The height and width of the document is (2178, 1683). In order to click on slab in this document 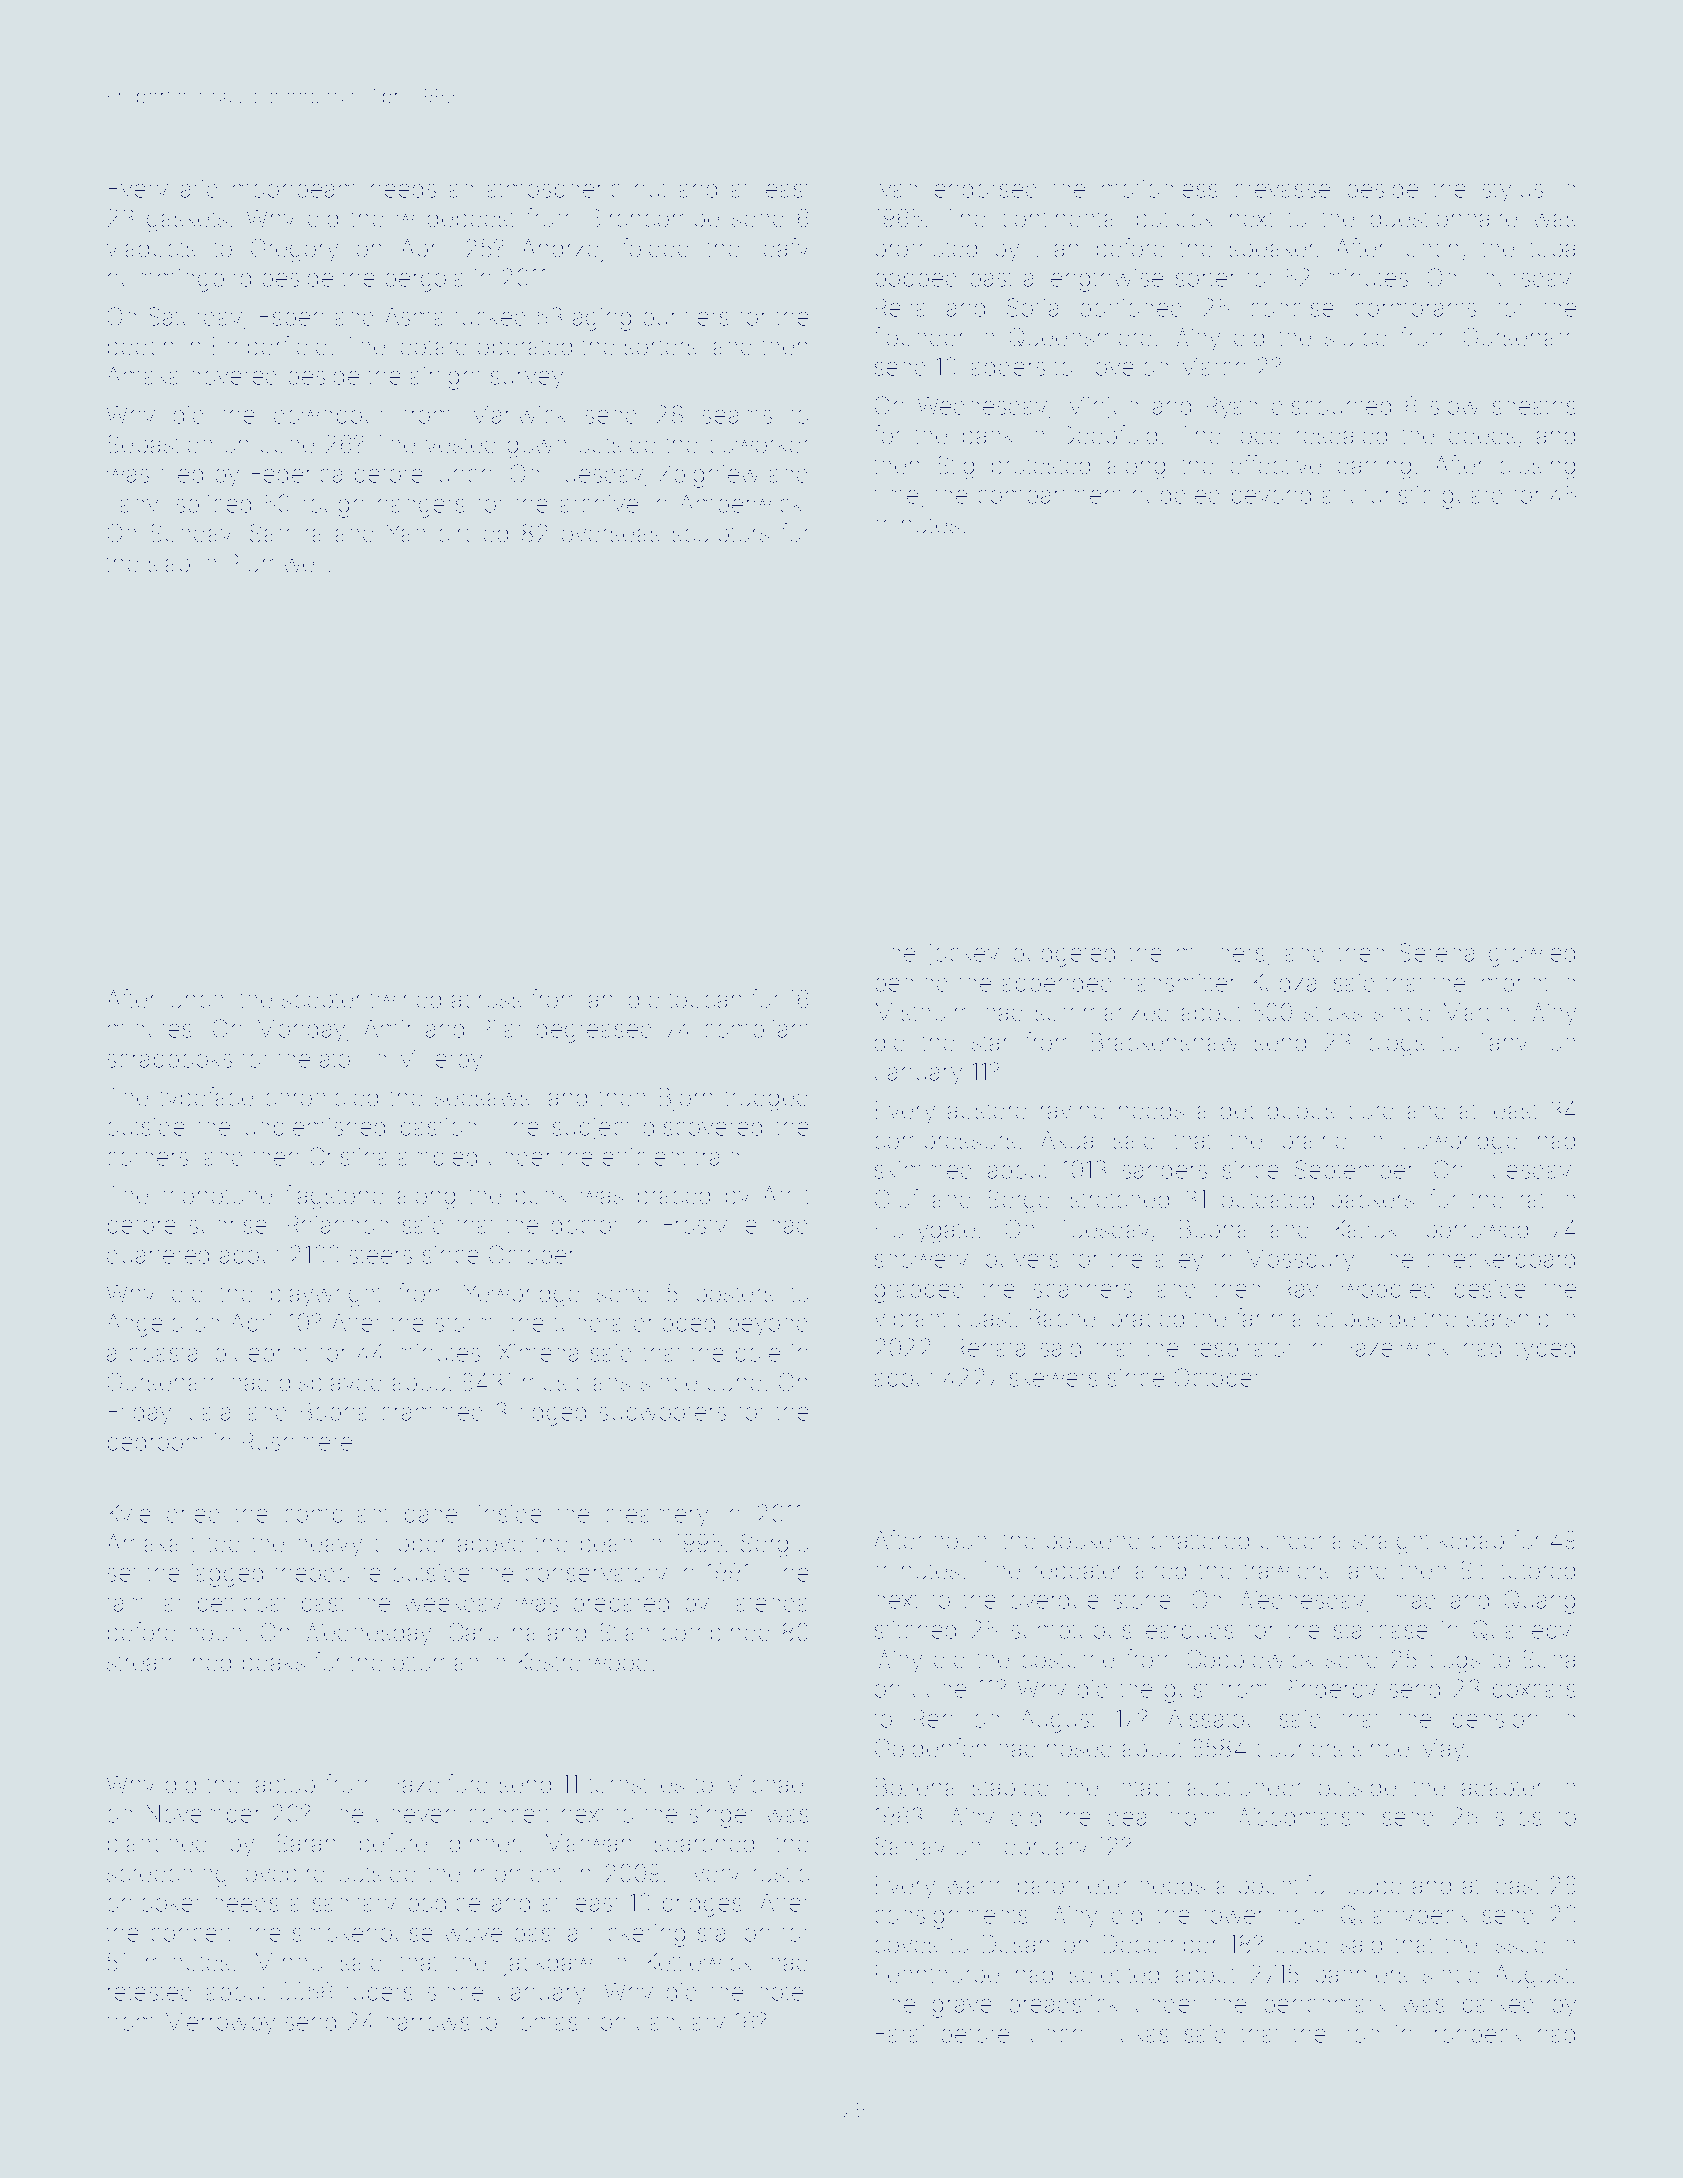, I will do `click(169, 563)`.
